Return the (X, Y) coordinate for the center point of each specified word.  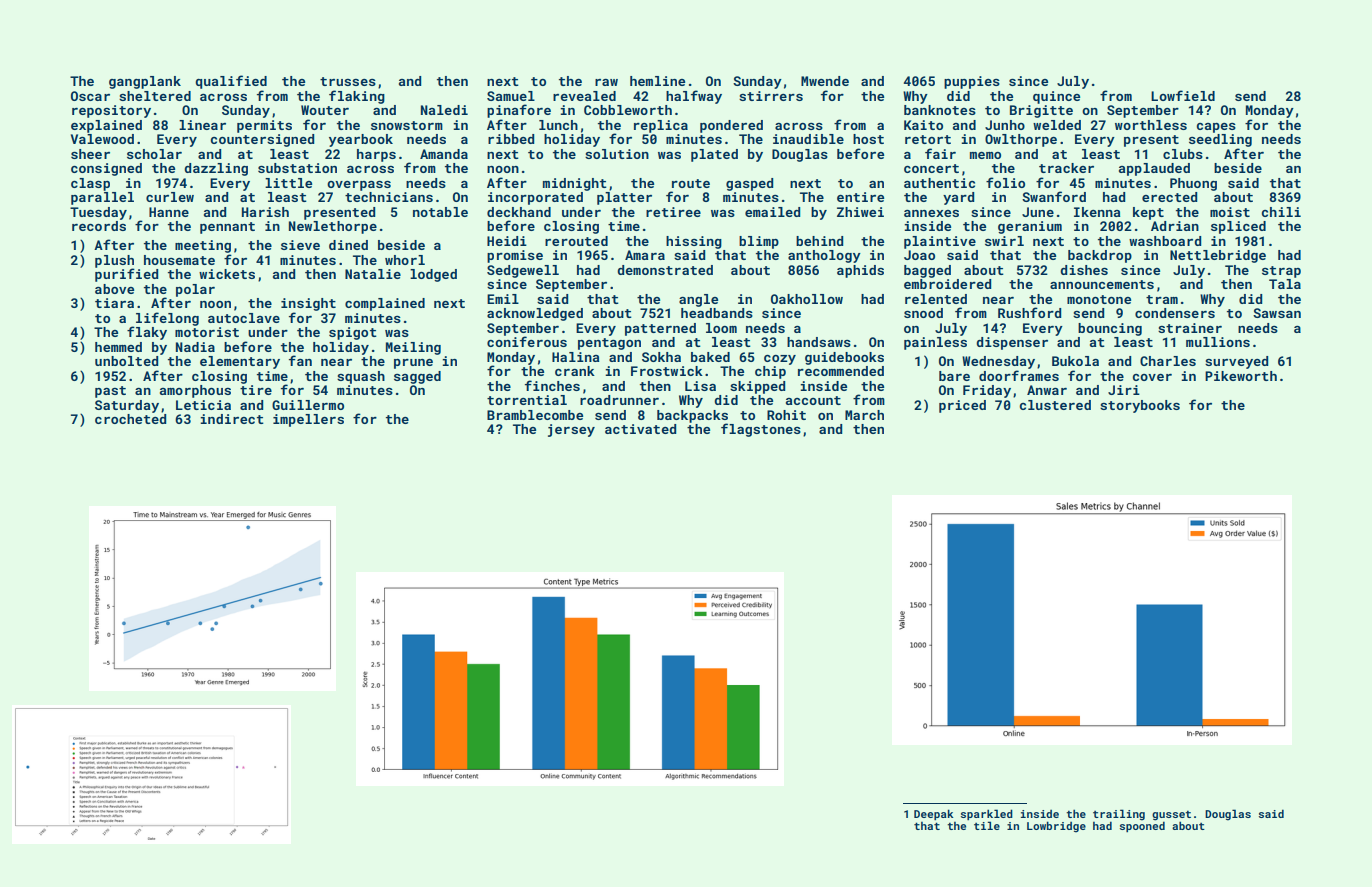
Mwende (825, 81)
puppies (972, 82)
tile (987, 825)
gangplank (145, 82)
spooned (1142, 826)
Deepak (934, 814)
